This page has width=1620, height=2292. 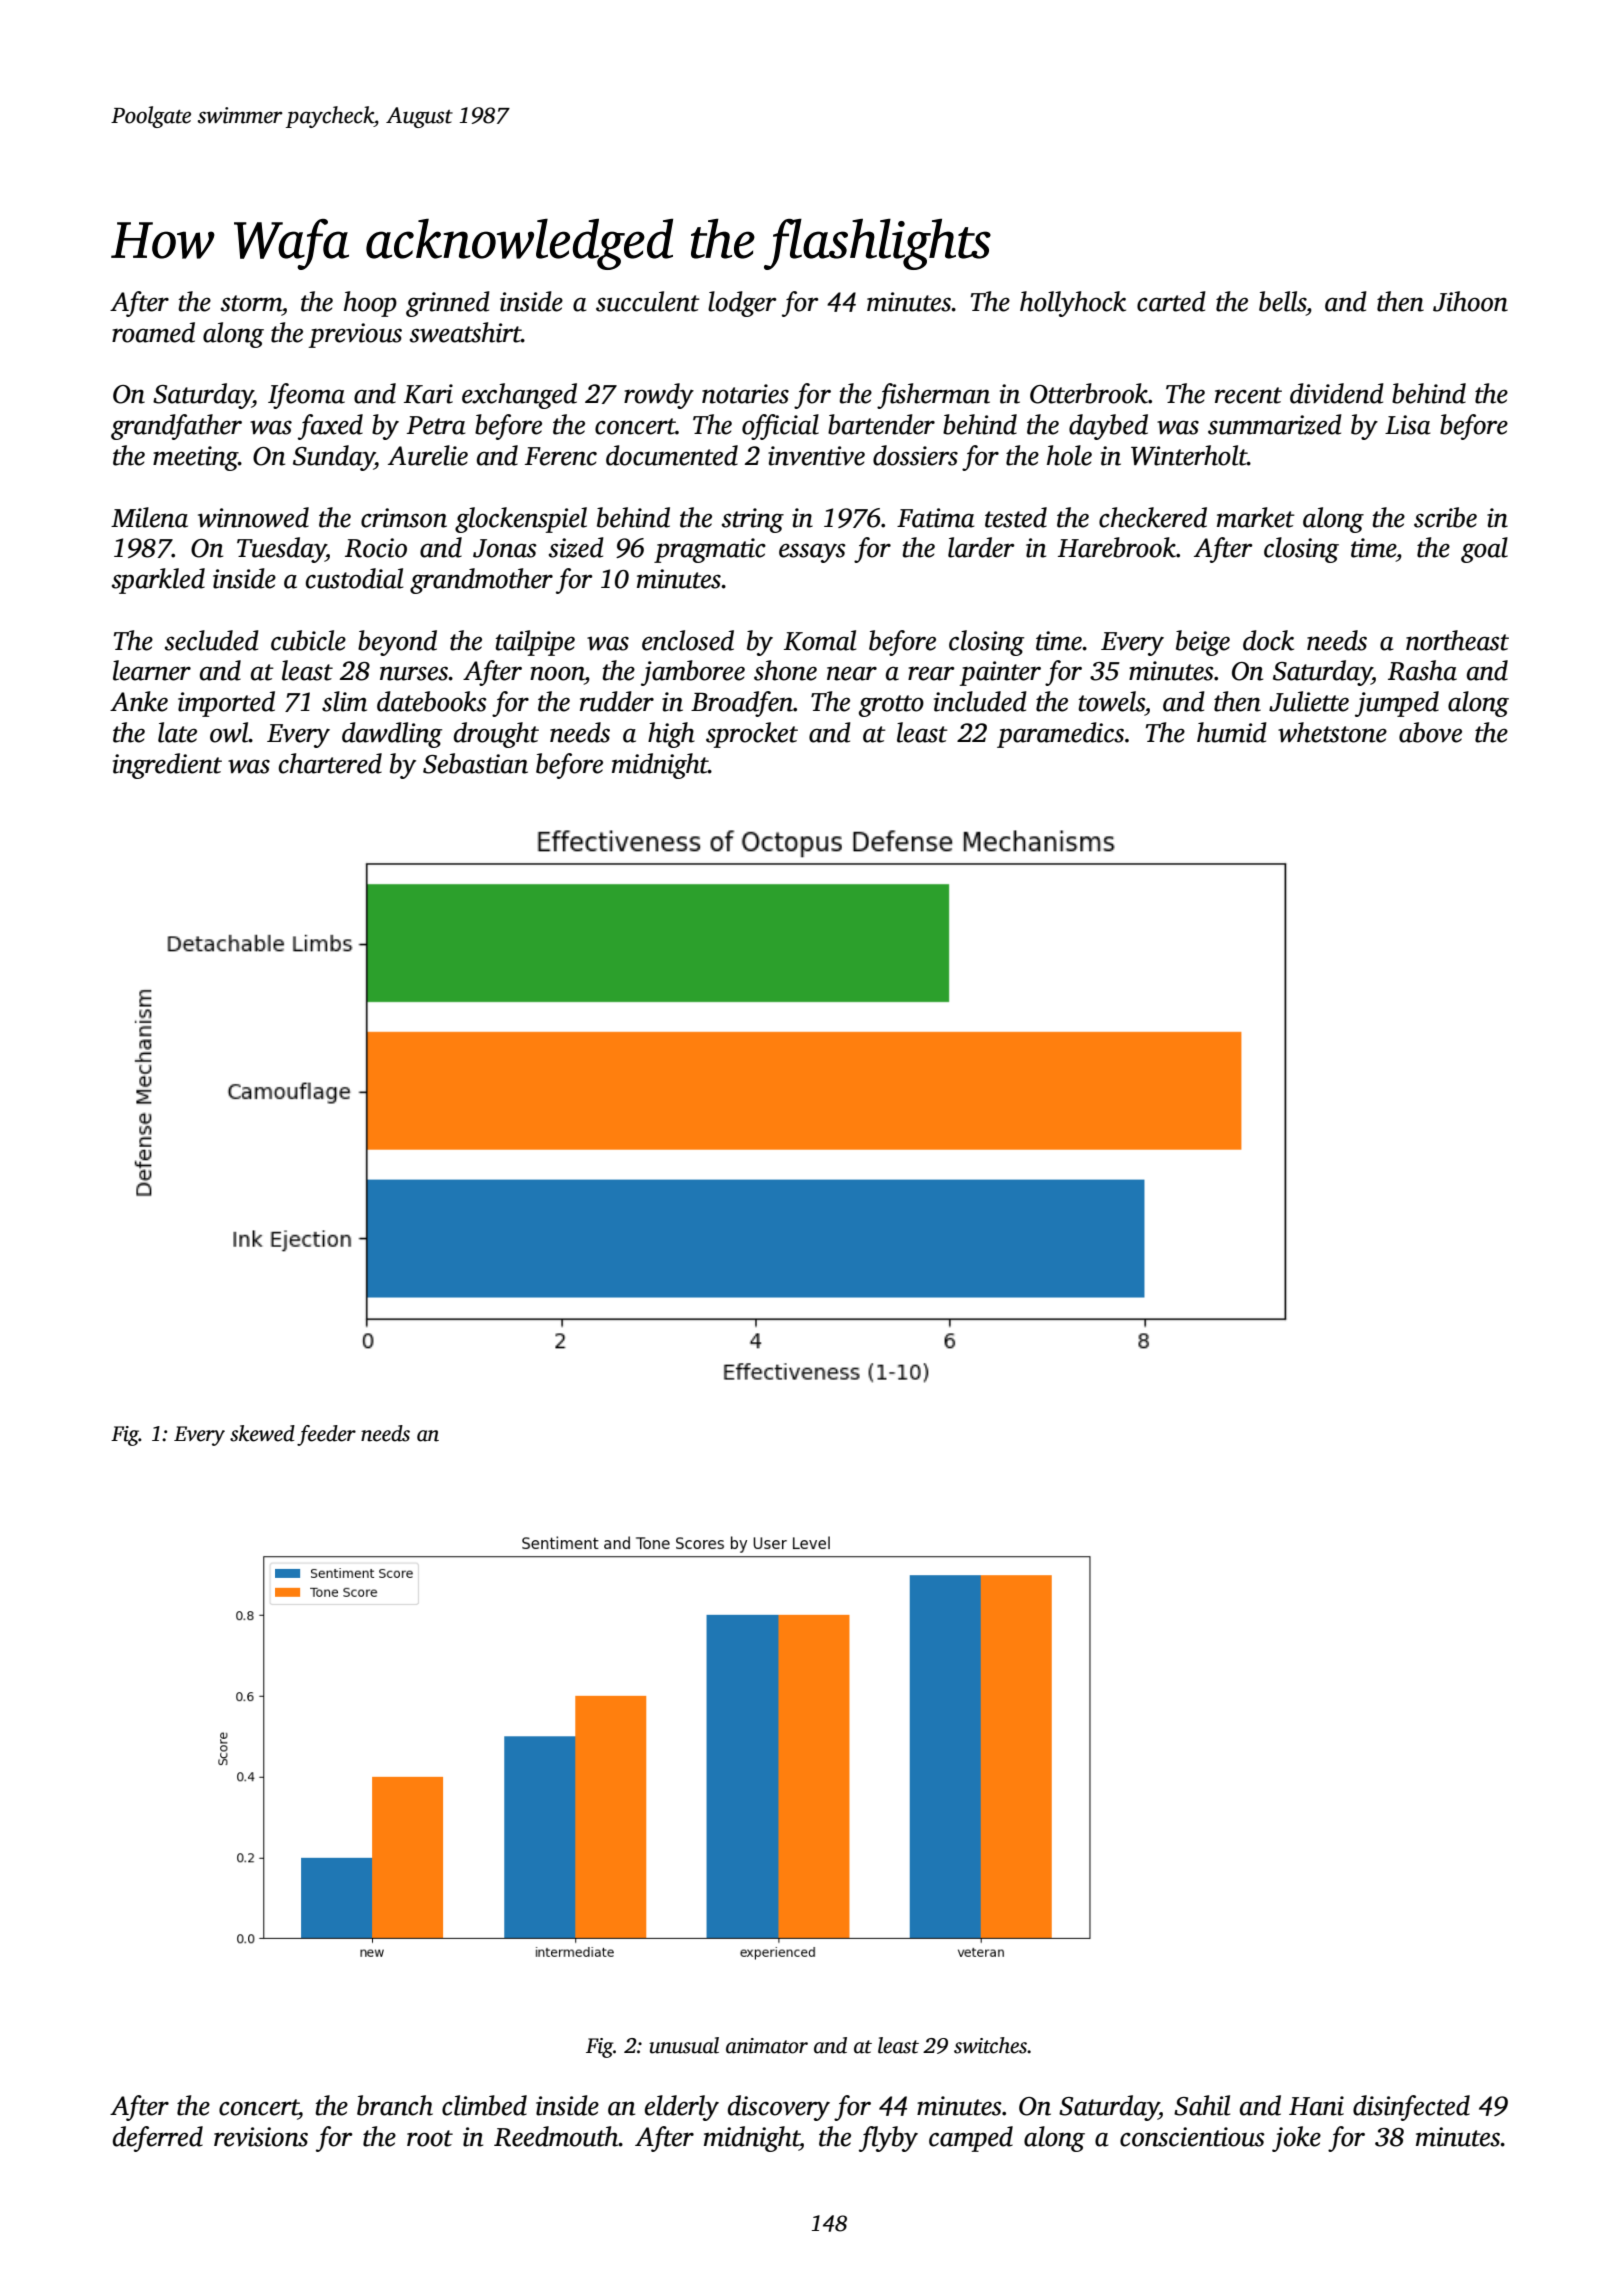 I want to click on revisions, so click(x=261, y=2137).
